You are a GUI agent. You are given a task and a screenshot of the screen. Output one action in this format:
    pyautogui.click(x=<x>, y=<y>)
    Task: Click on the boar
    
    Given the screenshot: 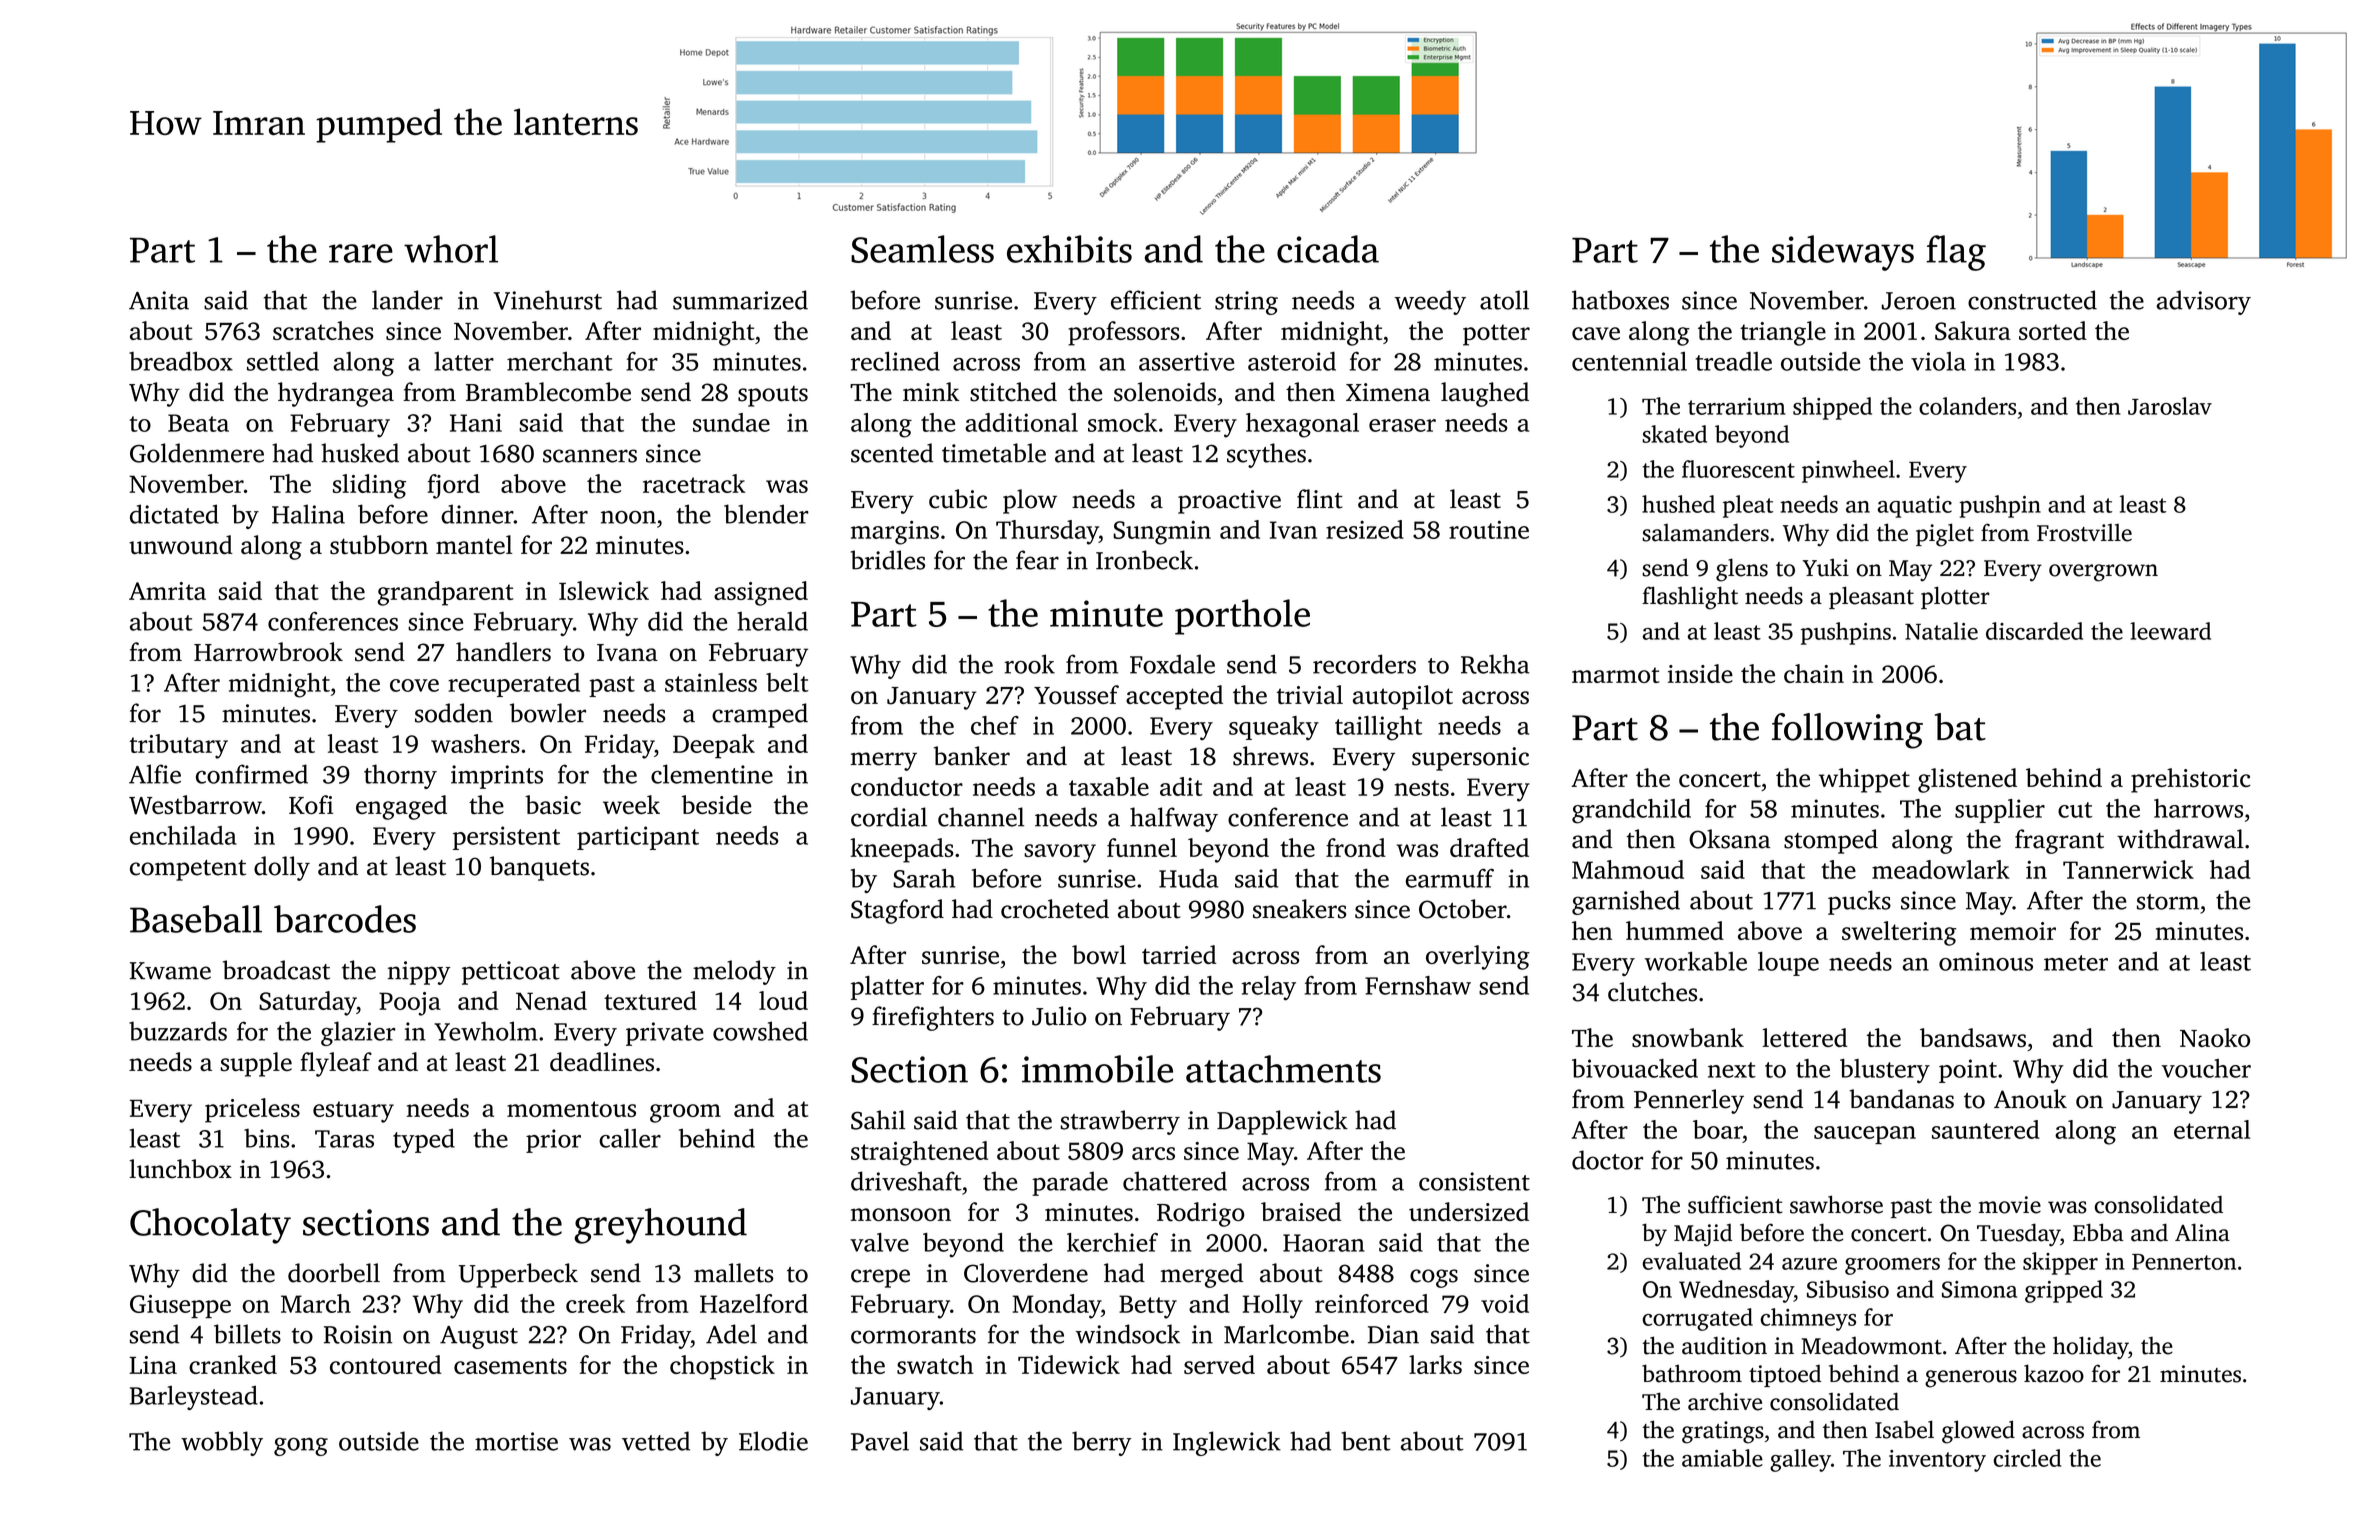 What is the action you would take?
    pyautogui.click(x=1718, y=1129)
